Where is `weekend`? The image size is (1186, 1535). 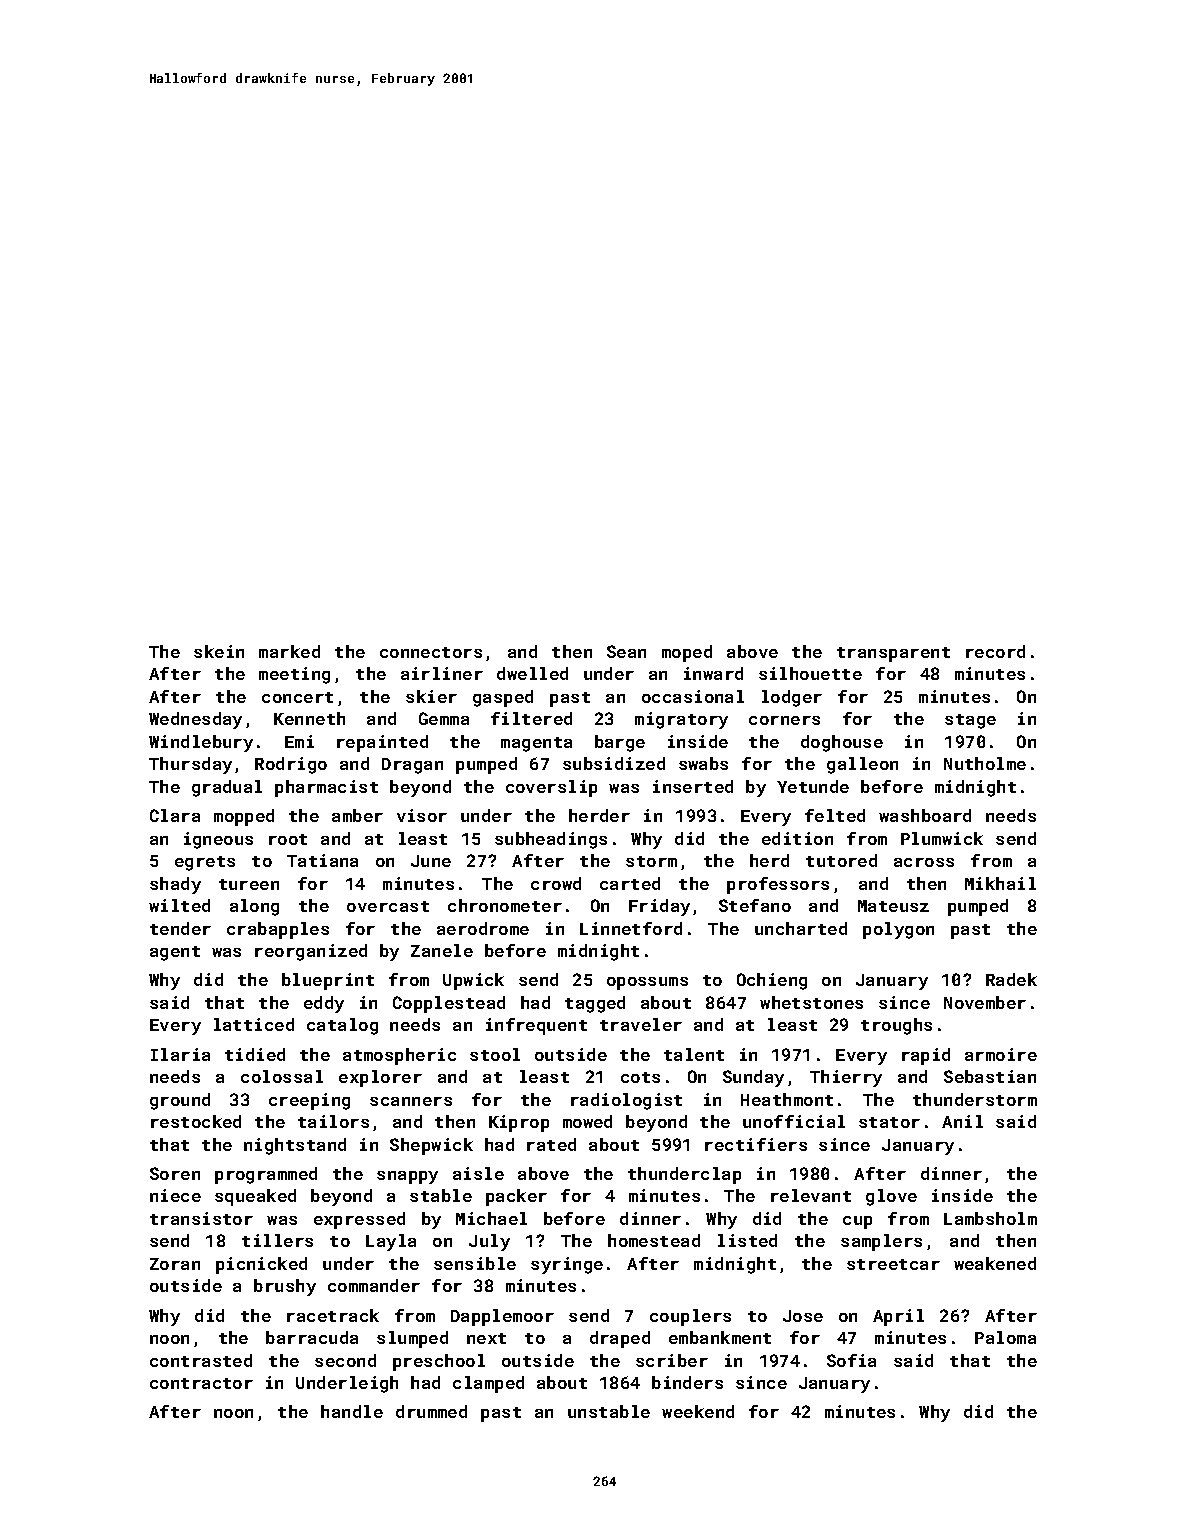 weekend is located at coordinates (698, 1411).
